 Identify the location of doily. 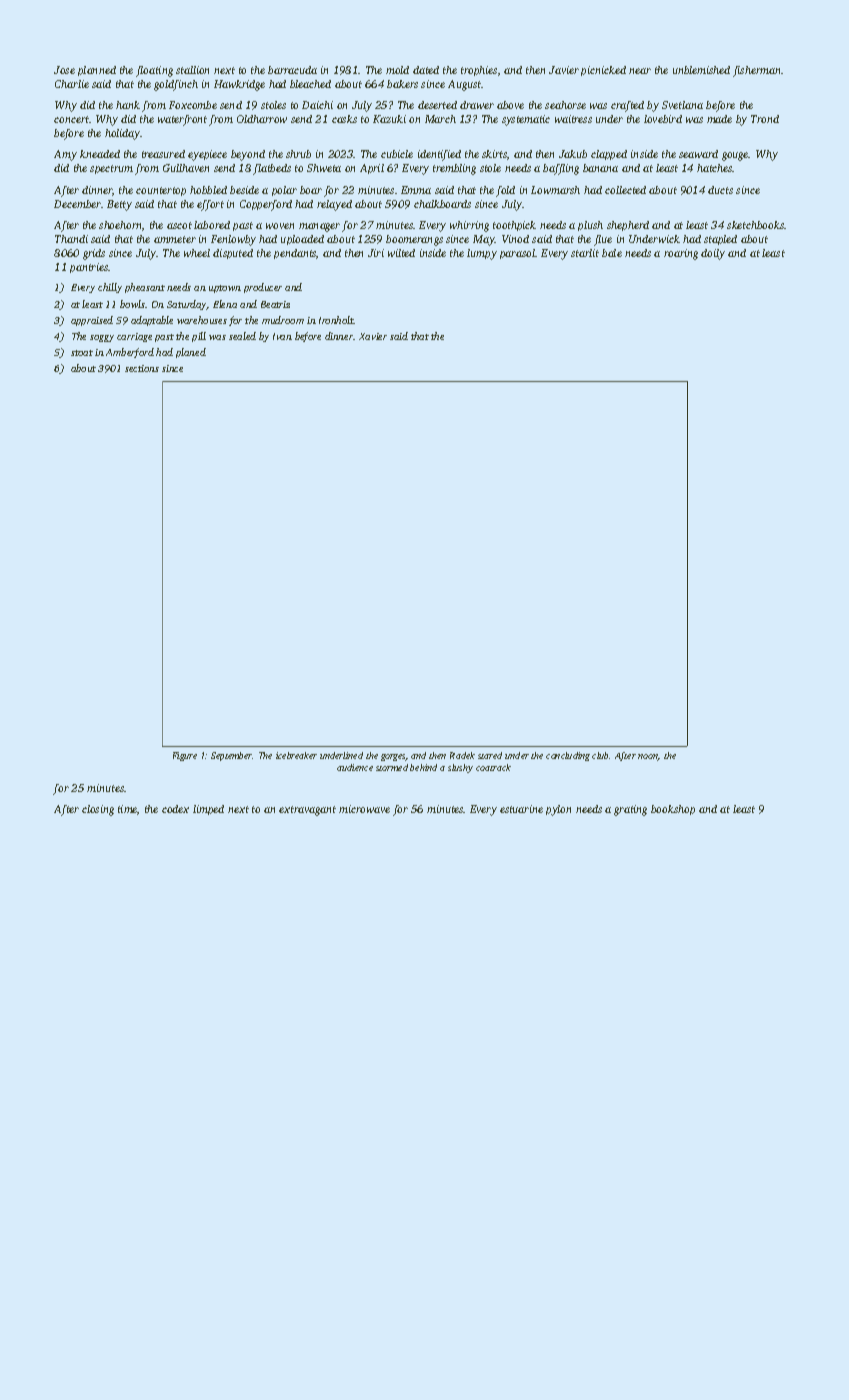
(713, 254).
